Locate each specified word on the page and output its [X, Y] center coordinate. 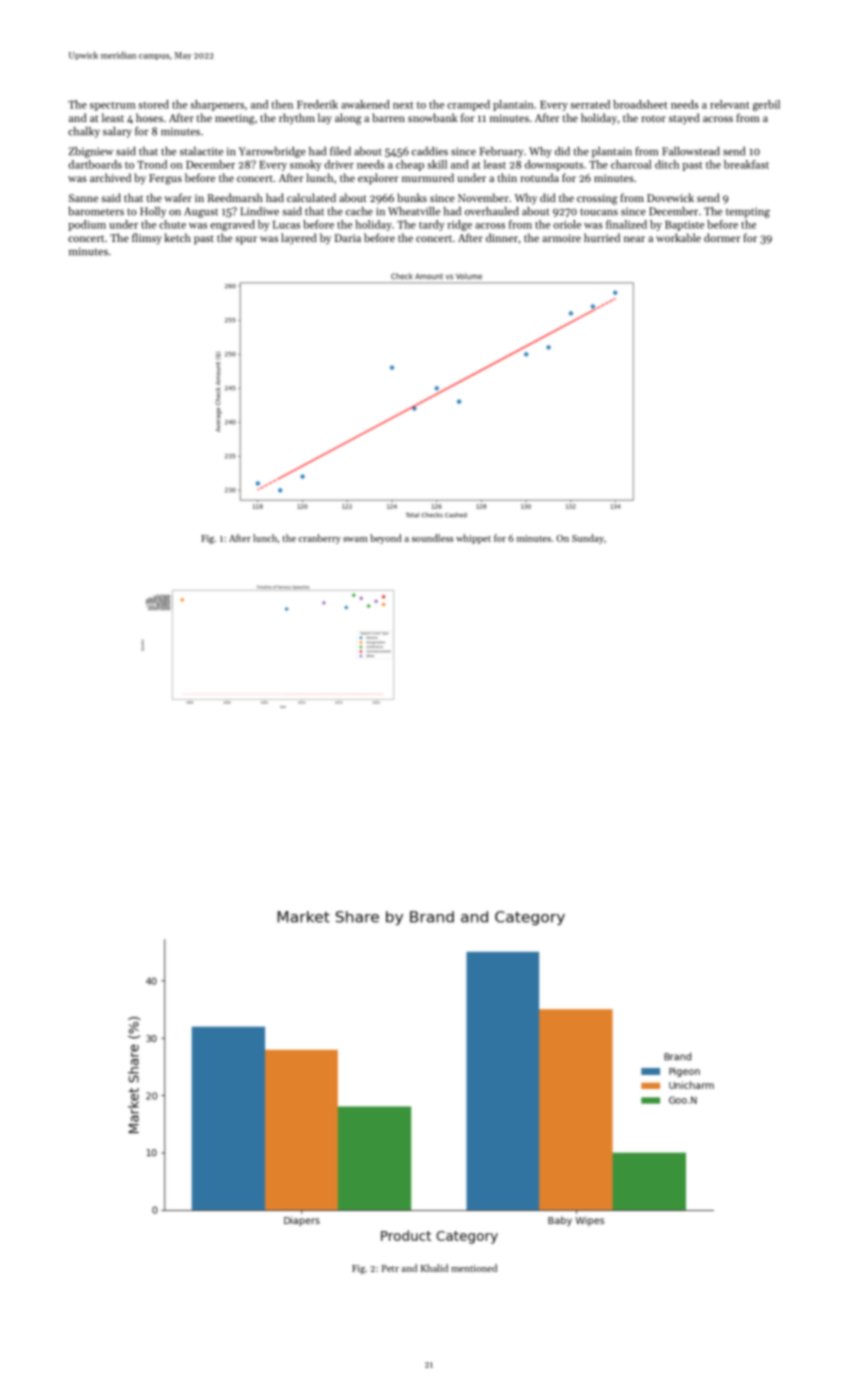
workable [678, 237]
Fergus [165, 179]
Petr [390, 1268]
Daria [348, 238]
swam [355, 539]
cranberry [320, 539]
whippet [473, 539]
